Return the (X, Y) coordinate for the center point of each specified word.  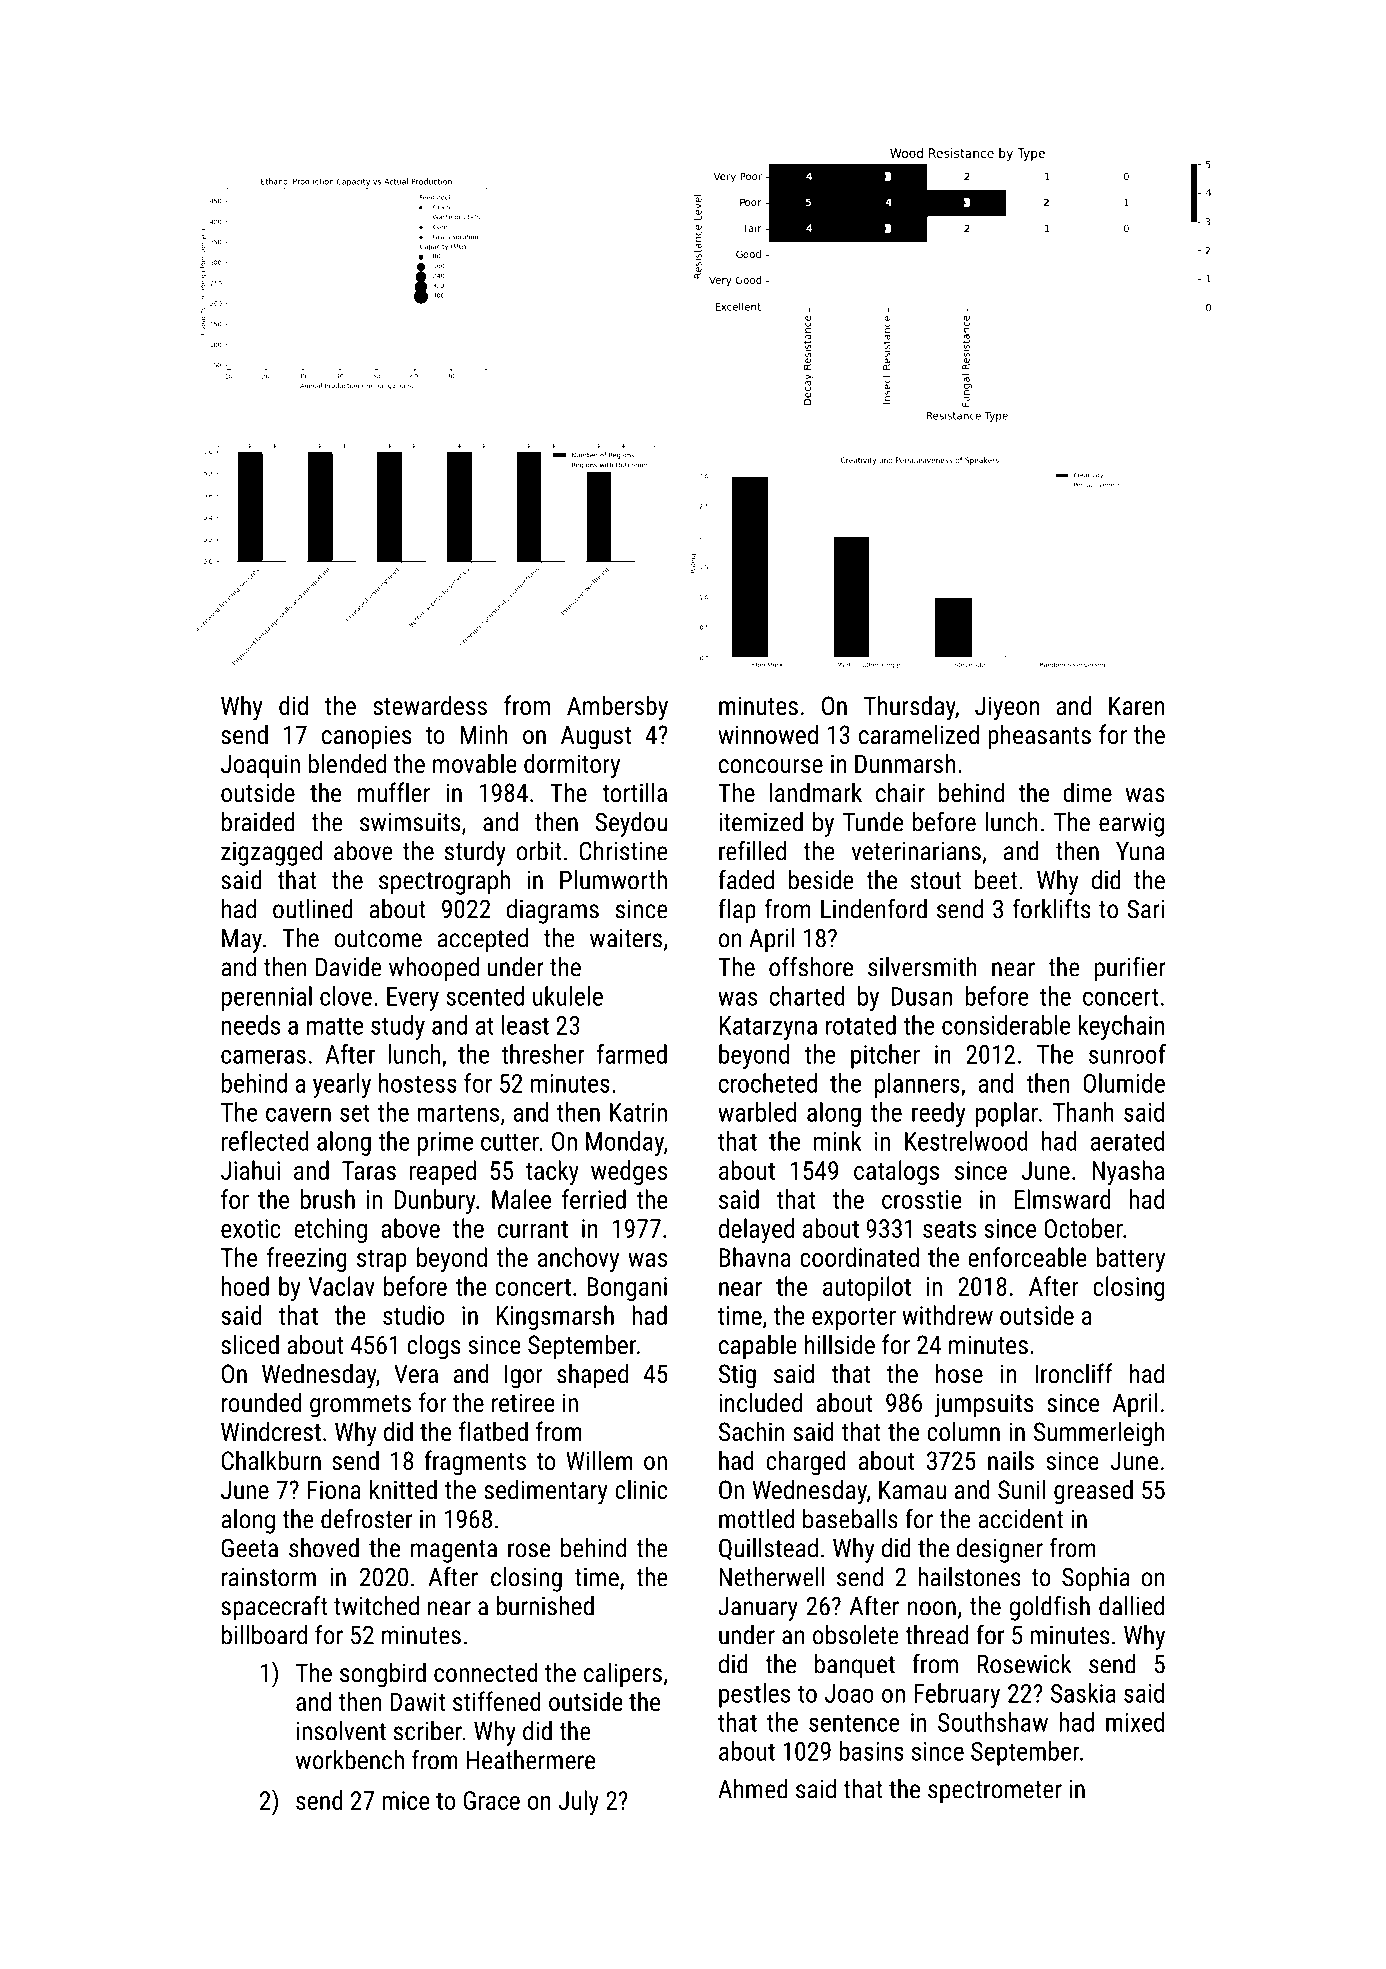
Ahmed (753, 1789)
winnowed (768, 734)
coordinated (859, 1257)
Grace (492, 1800)
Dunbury (435, 1201)
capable (758, 1346)
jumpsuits (983, 1405)
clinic (641, 1489)
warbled (757, 1112)
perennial (267, 998)
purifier (1130, 969)
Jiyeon (1007, 708)
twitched (376, 1606)
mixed (1135, 1722)
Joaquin (260, 766)
